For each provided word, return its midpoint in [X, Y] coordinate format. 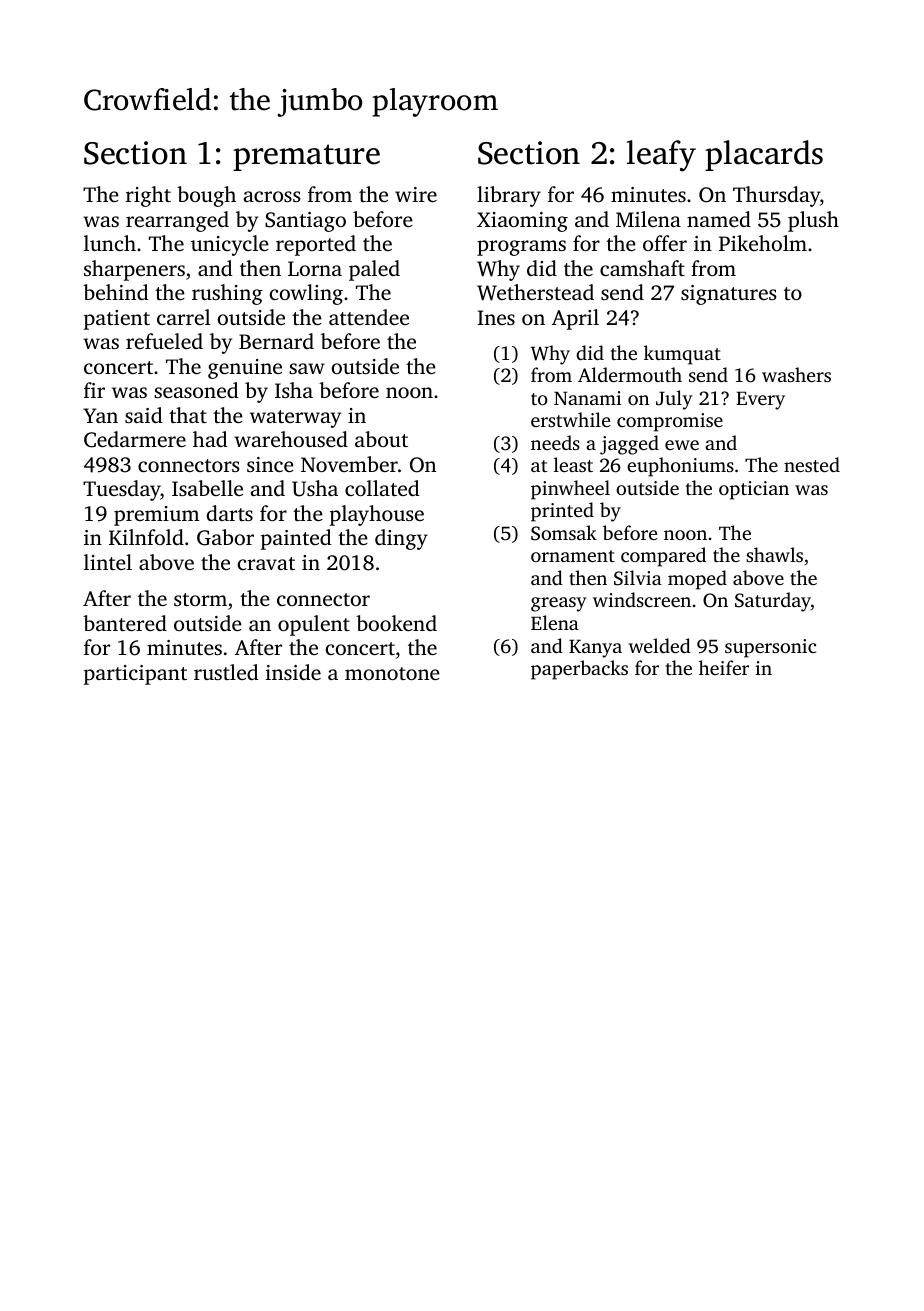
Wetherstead [535, 292]
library [509, 196]
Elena [555, 622]
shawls [774, 554]
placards [764, 155]
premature [306, 157]
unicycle [230, 245]
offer [665, 243]
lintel [108, 562]
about [381, 439]
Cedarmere [135, 439]
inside [293, 672]
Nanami [587, 398]
